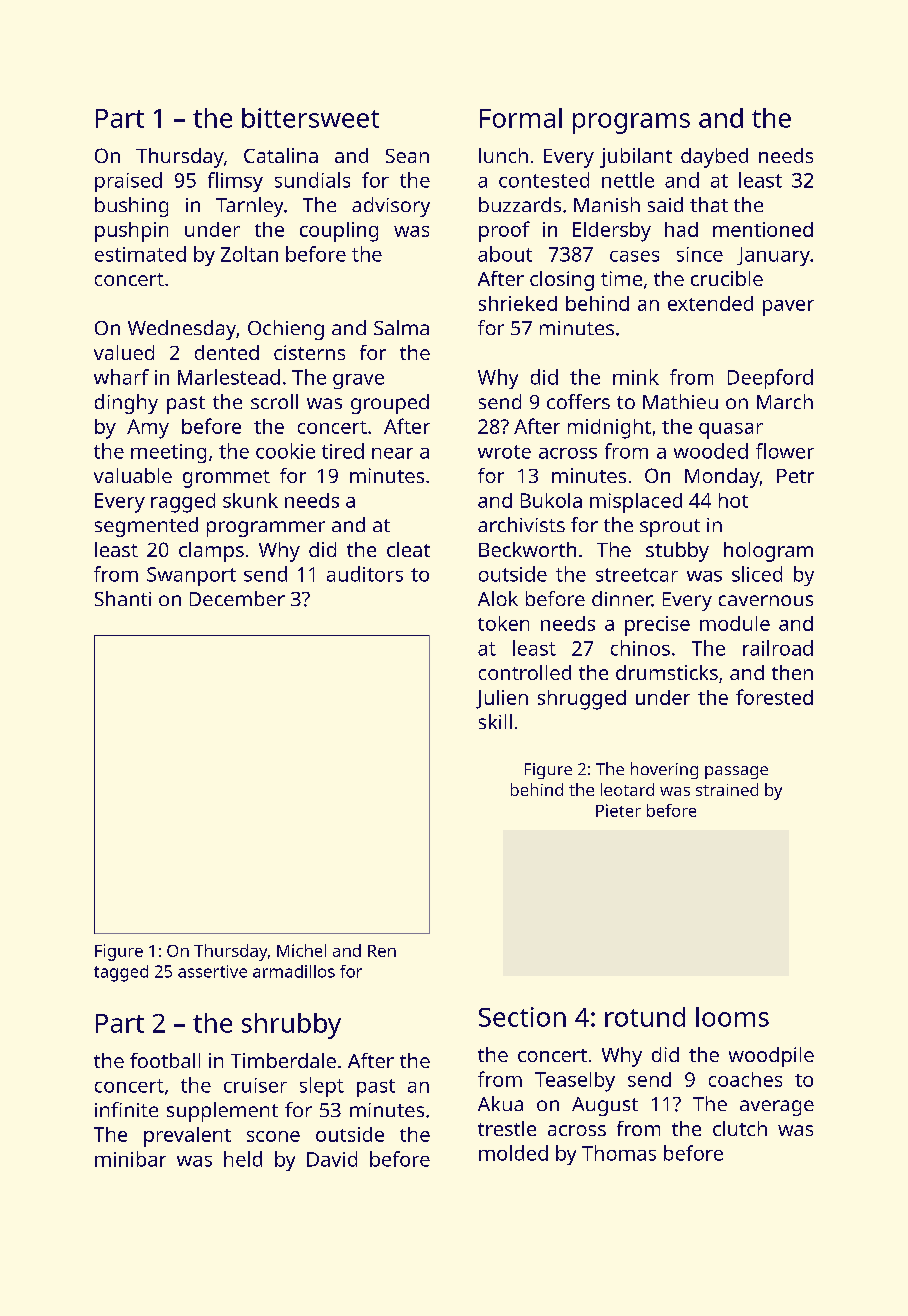  Describe the element at coordinates (495, 721) in the image. I see `skill` at that location.
